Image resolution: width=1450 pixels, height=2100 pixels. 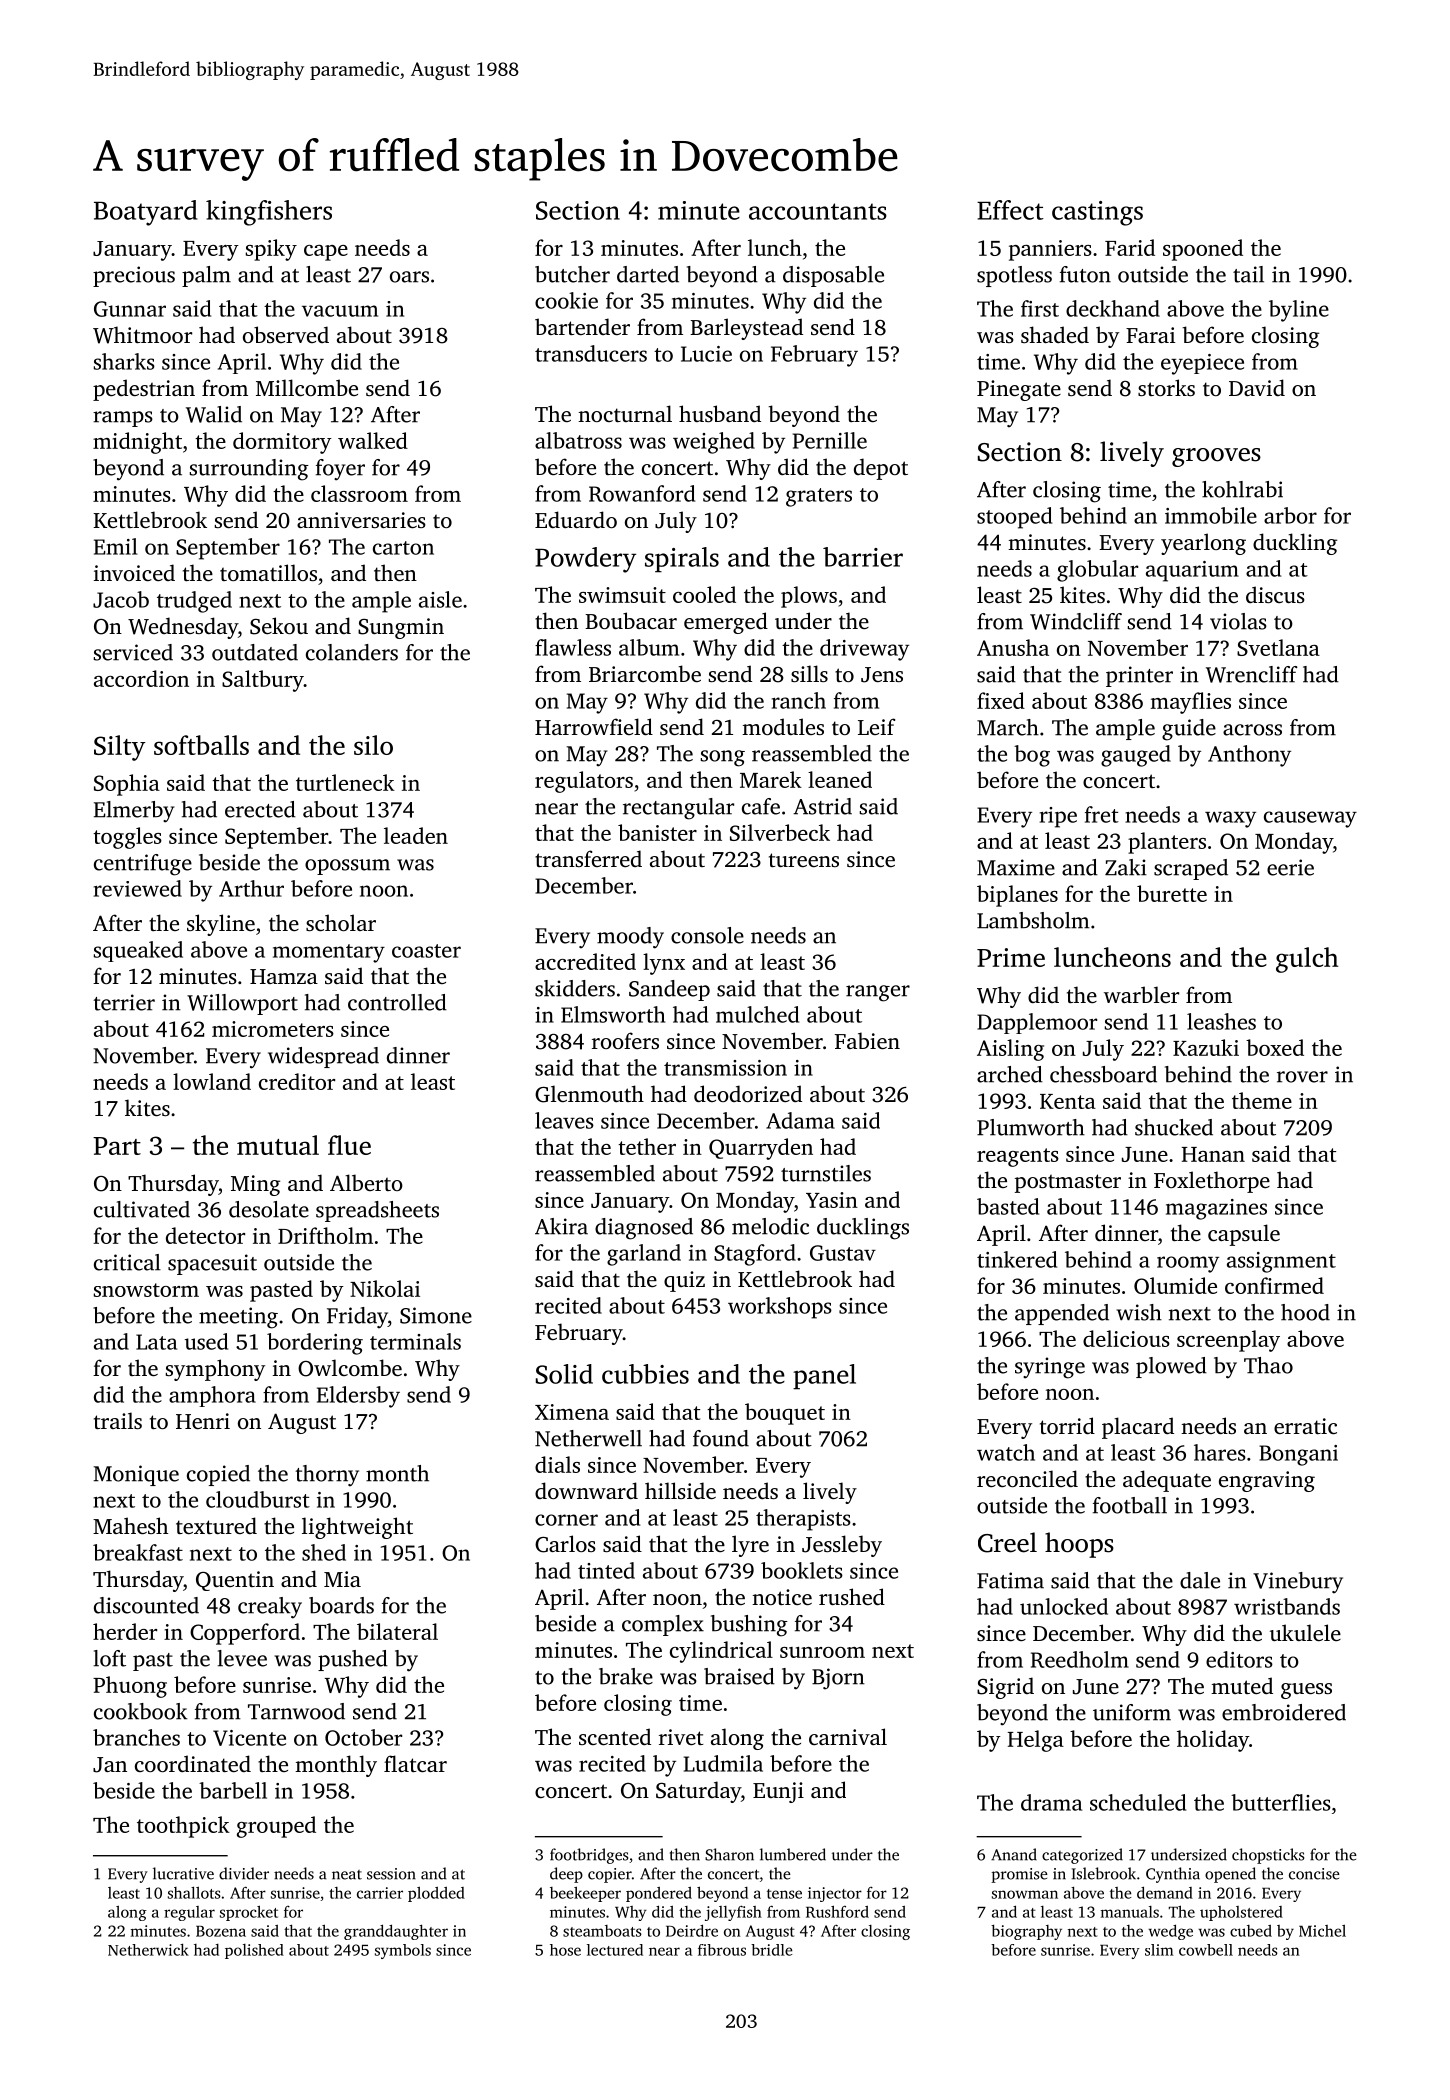 I want to click on Lata, so click(x=156, y=1342).
